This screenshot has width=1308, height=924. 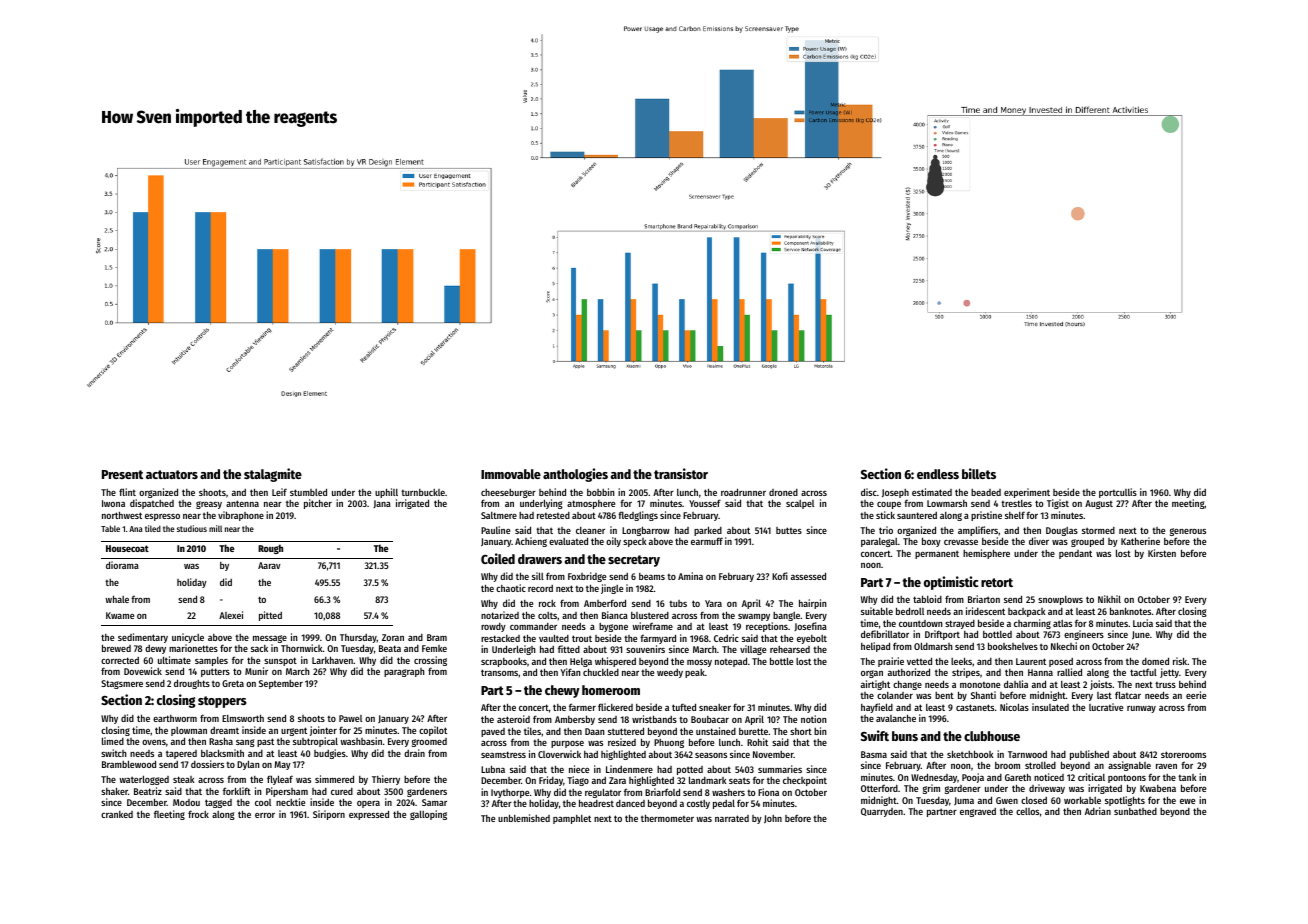 I want to click on purpose, so click(x=567, y=744).
